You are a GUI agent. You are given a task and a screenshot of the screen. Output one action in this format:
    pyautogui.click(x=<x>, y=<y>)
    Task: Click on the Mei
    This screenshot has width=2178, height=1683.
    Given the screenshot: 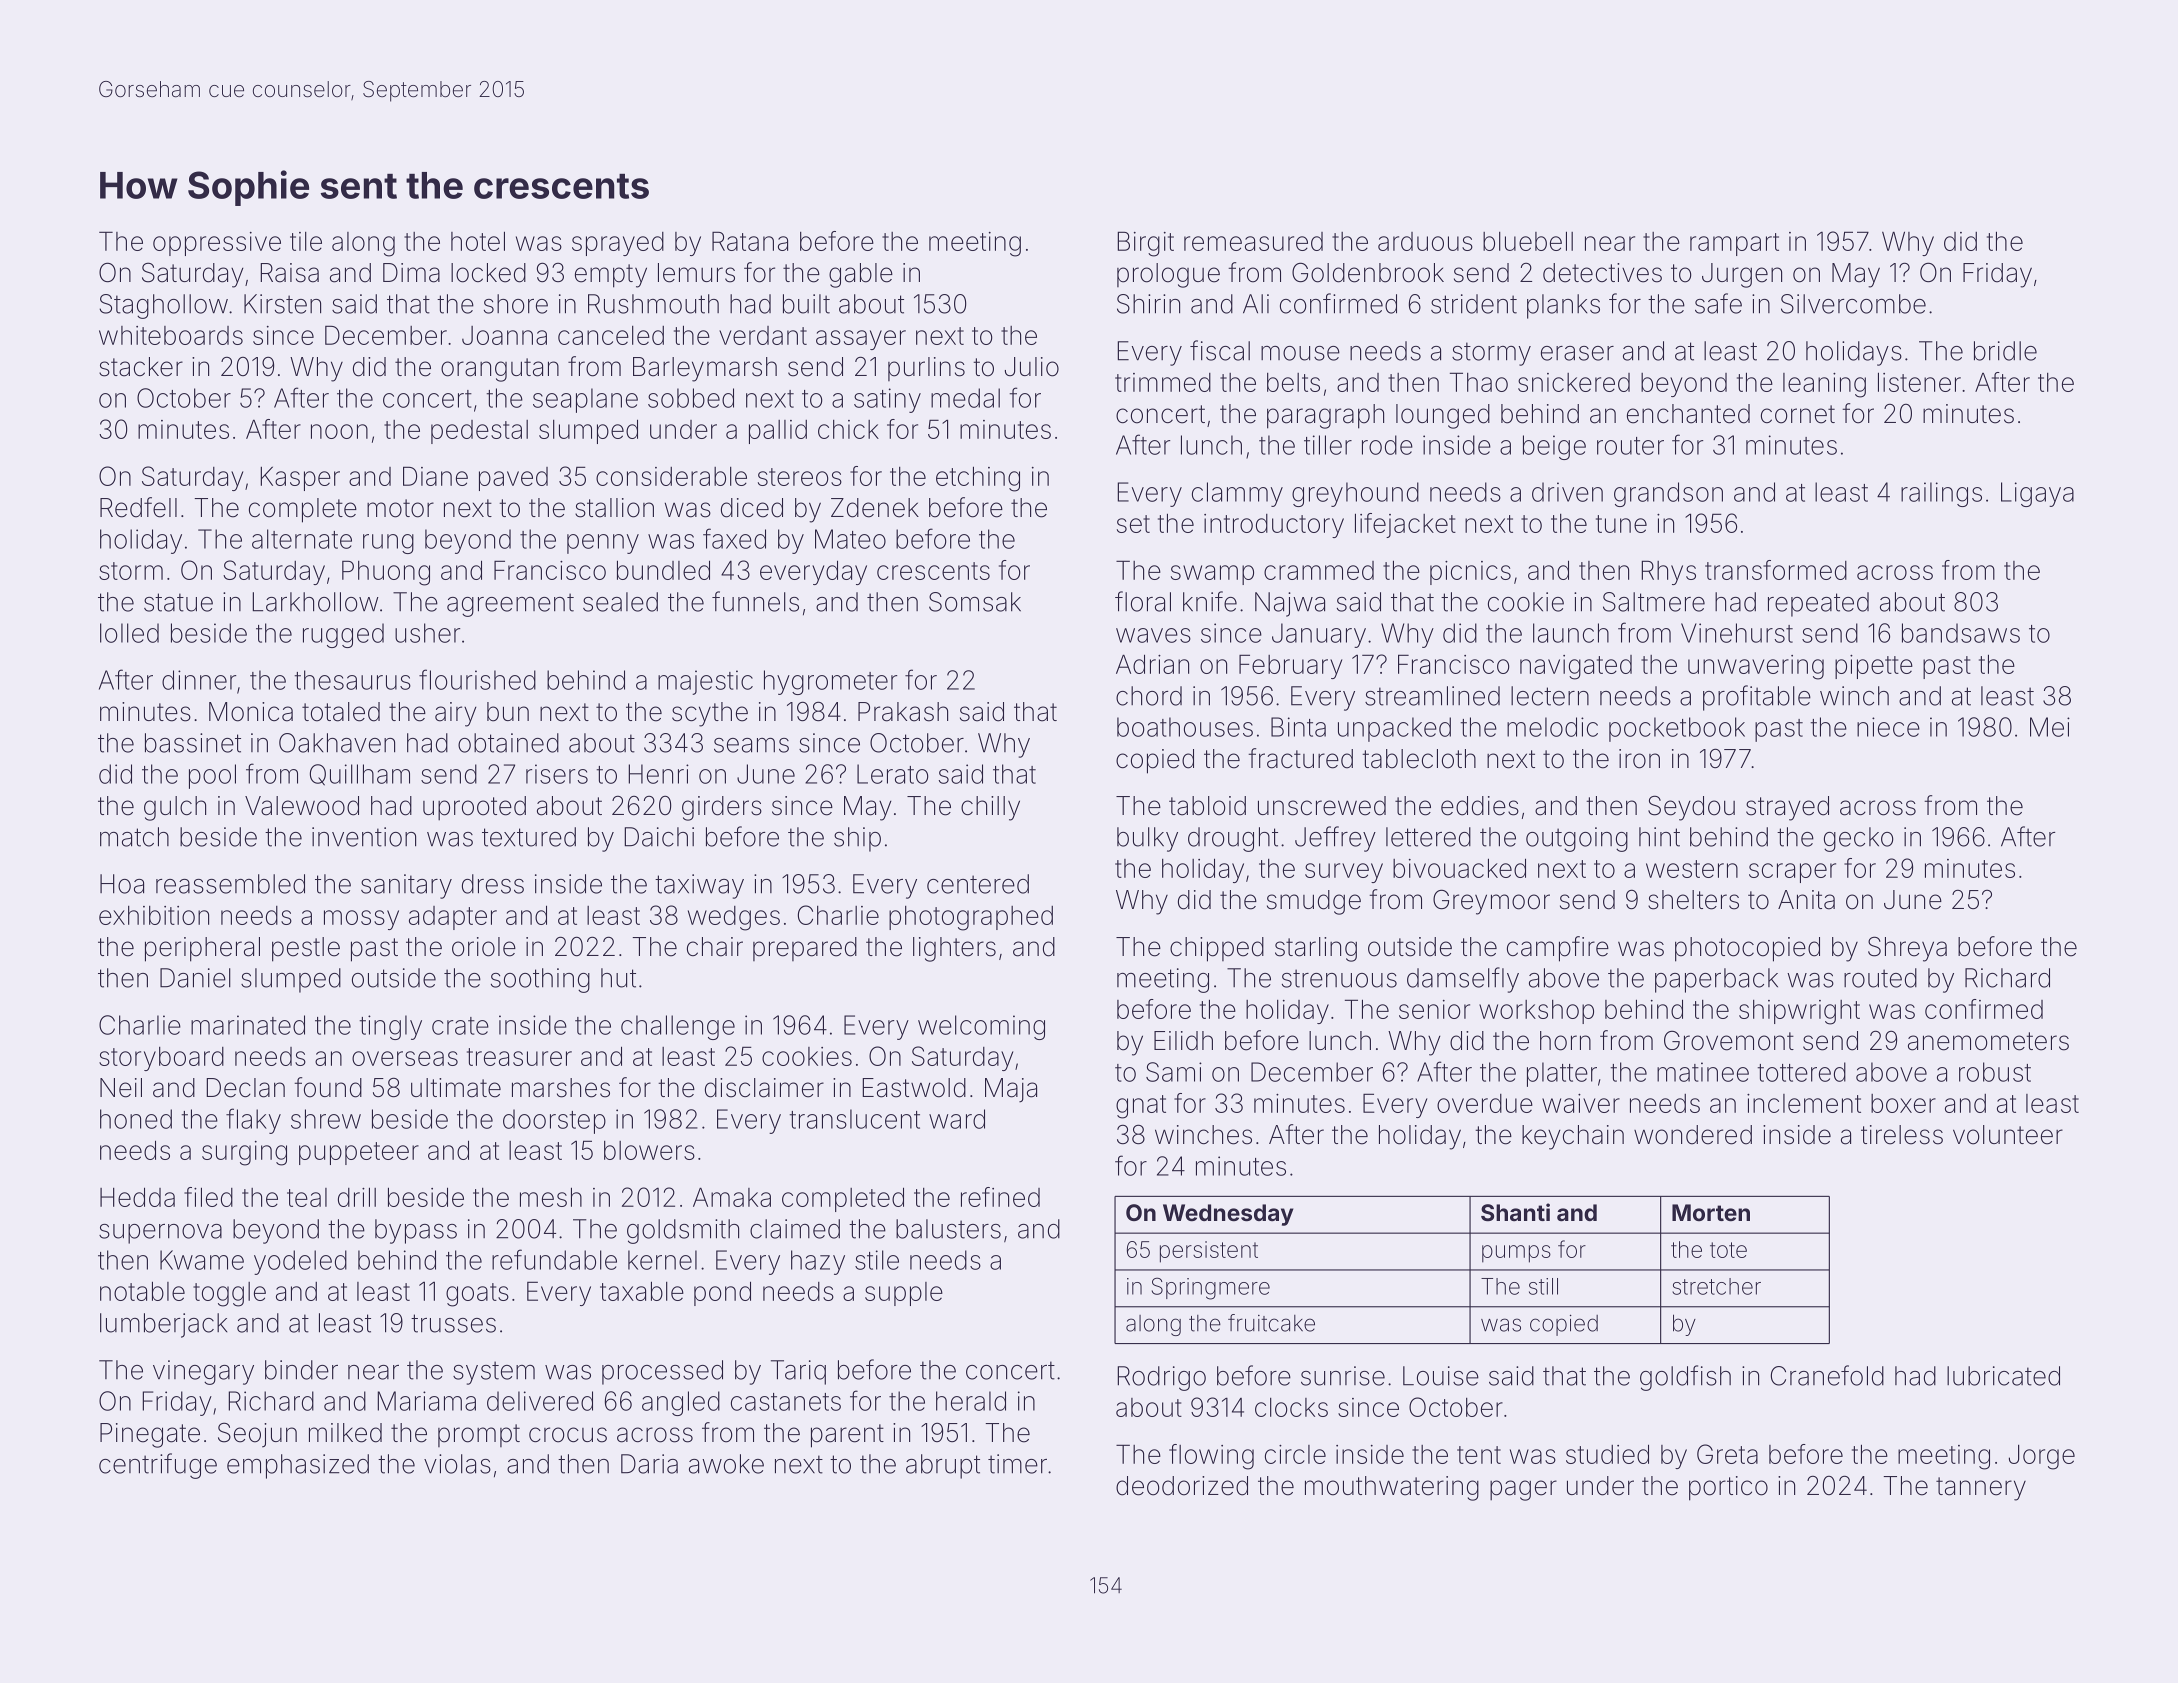 What is the action you would take?
    pyautogui.click(x=2050, y=727)
